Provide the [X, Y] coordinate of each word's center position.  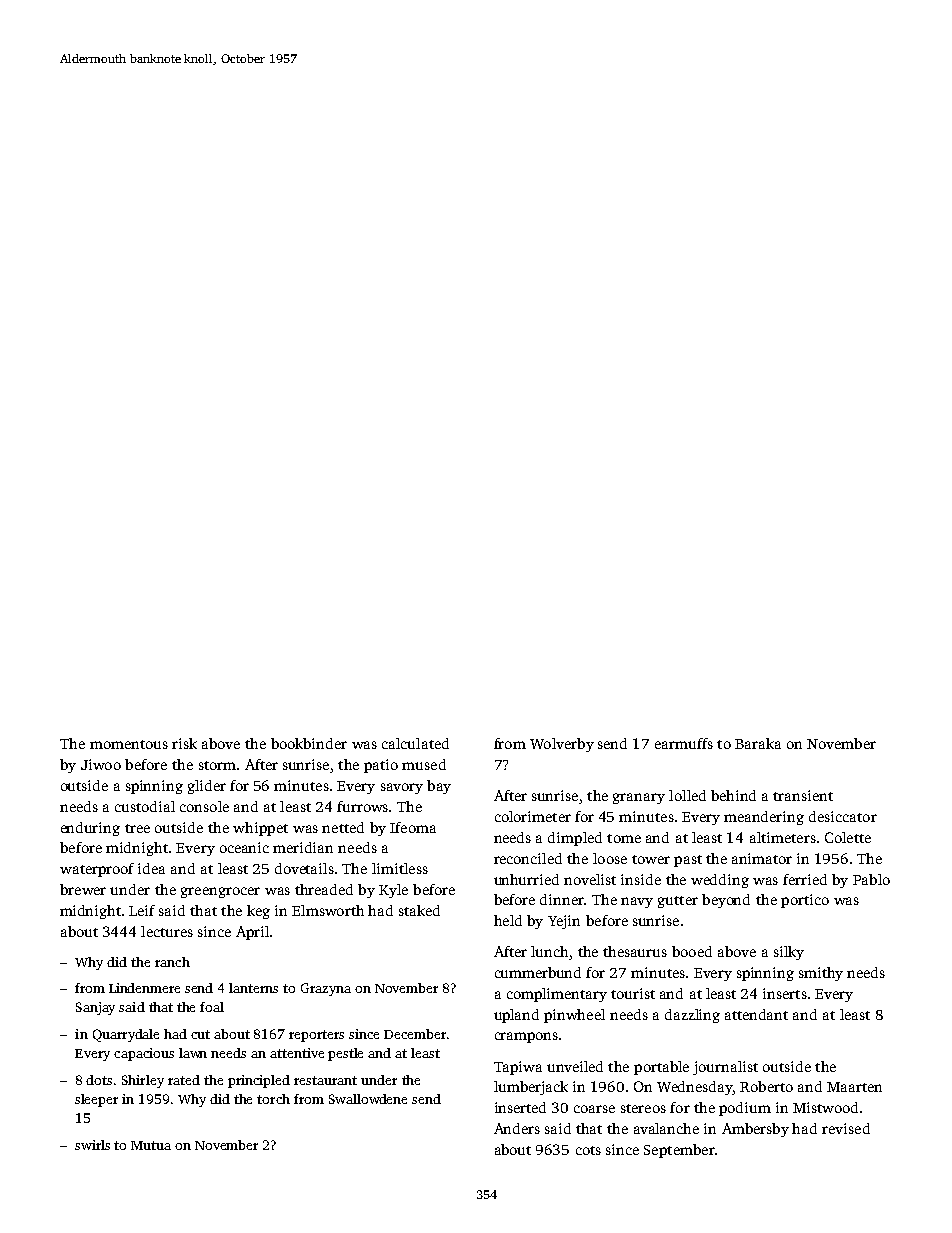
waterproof [97, 870]
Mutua [151, 1145]
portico [805, 901]
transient [803, 795]
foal [212, 1007]
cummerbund [538, 972]
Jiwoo [101, 764]
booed [692, 951]
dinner [562, 899]
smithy [821, 974]
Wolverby [562, 745]
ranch [172, 962]
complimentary [557, 995]
